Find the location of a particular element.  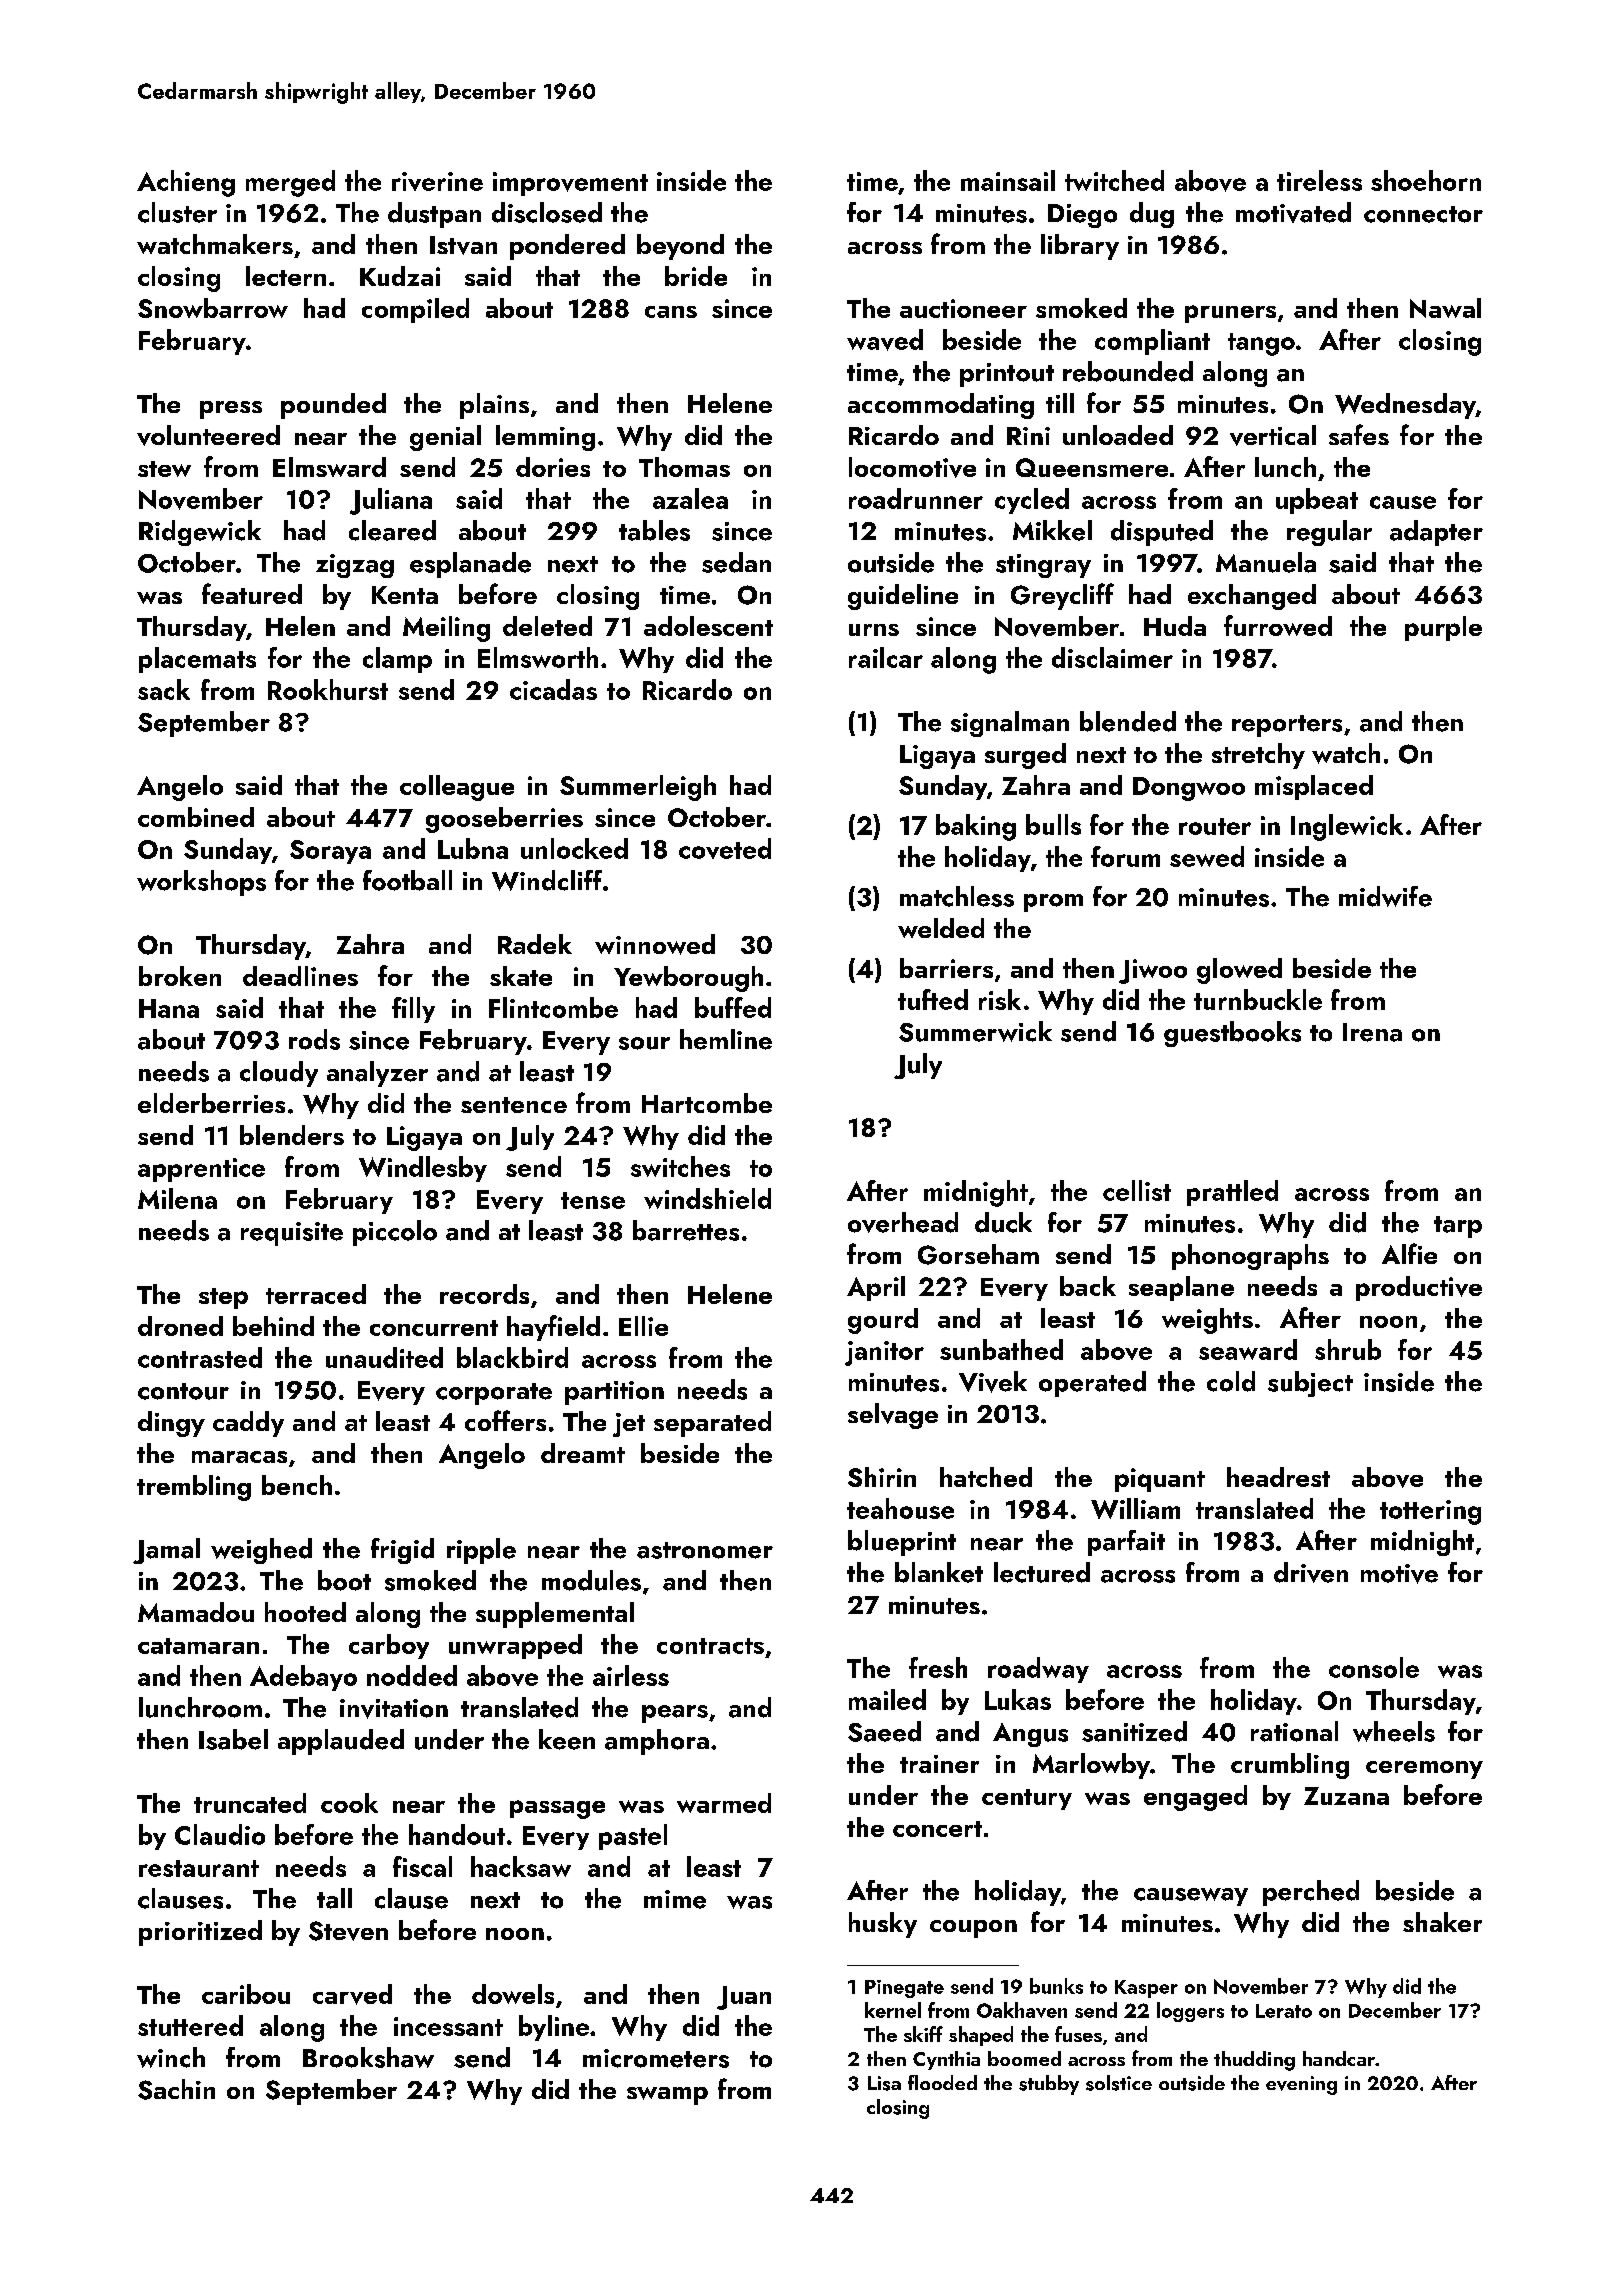

merged is located at coordinates (290, 183).
